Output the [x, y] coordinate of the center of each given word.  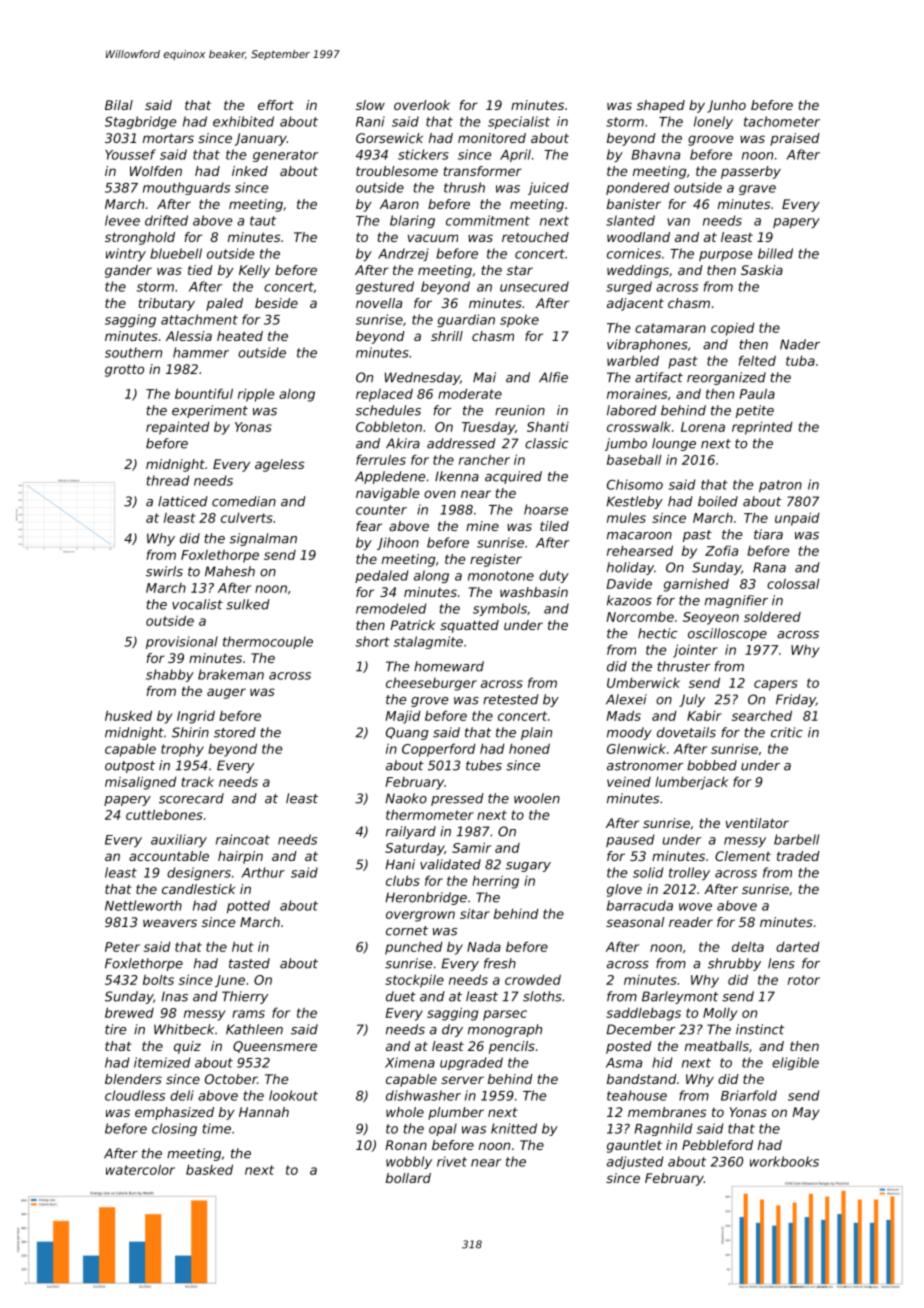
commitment [488, 220]
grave [757, 190]
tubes [484, 765]
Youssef [130, 154]
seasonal [635, 922]
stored [235, 732]
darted [798, 947]
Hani [400, 864]
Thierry [245, 997]
